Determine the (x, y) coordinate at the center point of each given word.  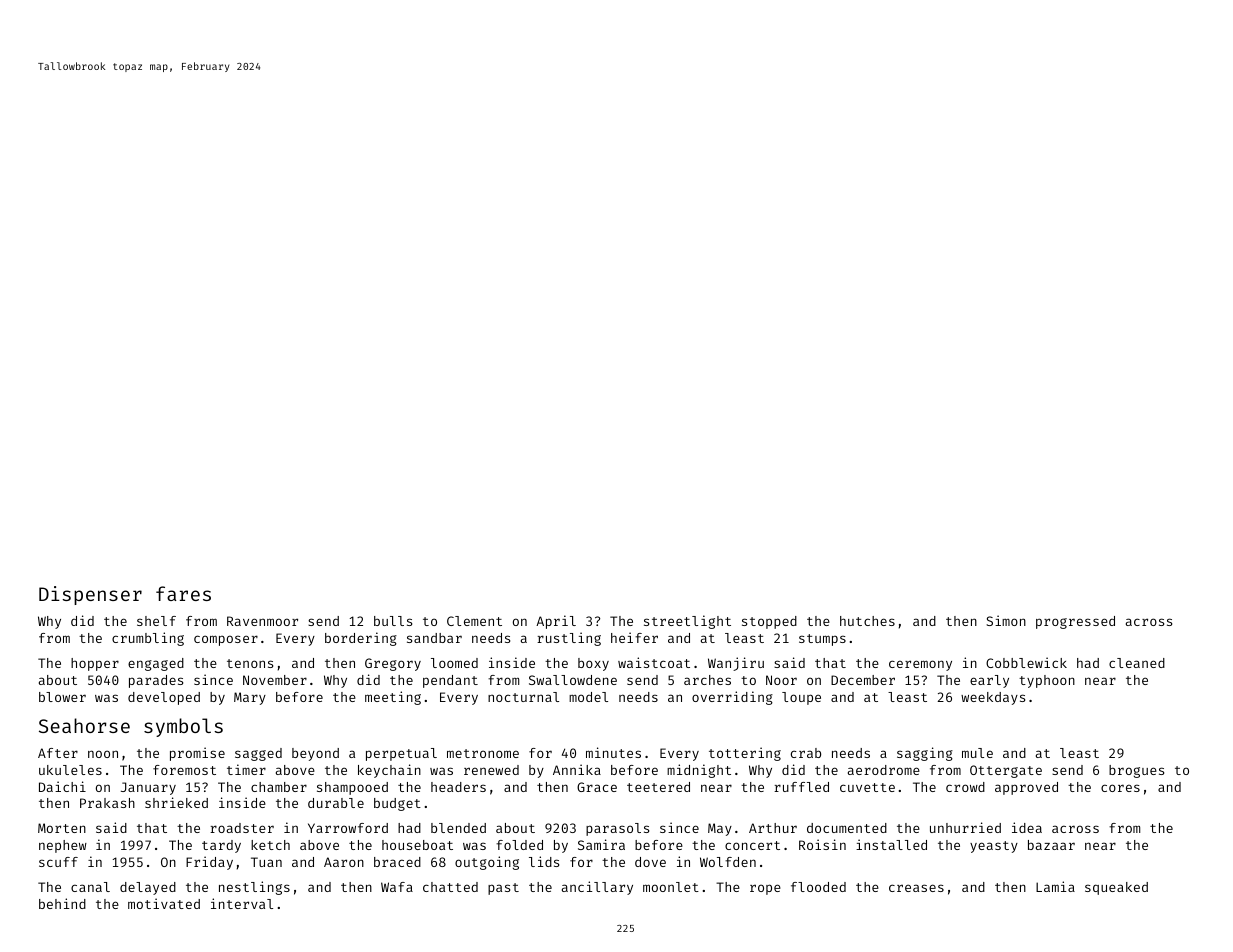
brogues (1136, 771)
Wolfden (728, 862)
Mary (250, 698)
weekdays (993, 698)
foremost (184, 770)
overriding (732, 698)
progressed (1075, 622)
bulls (393, 621)
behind (62, 903)
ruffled (801, 787)
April (556, 622)
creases (916, 888)
